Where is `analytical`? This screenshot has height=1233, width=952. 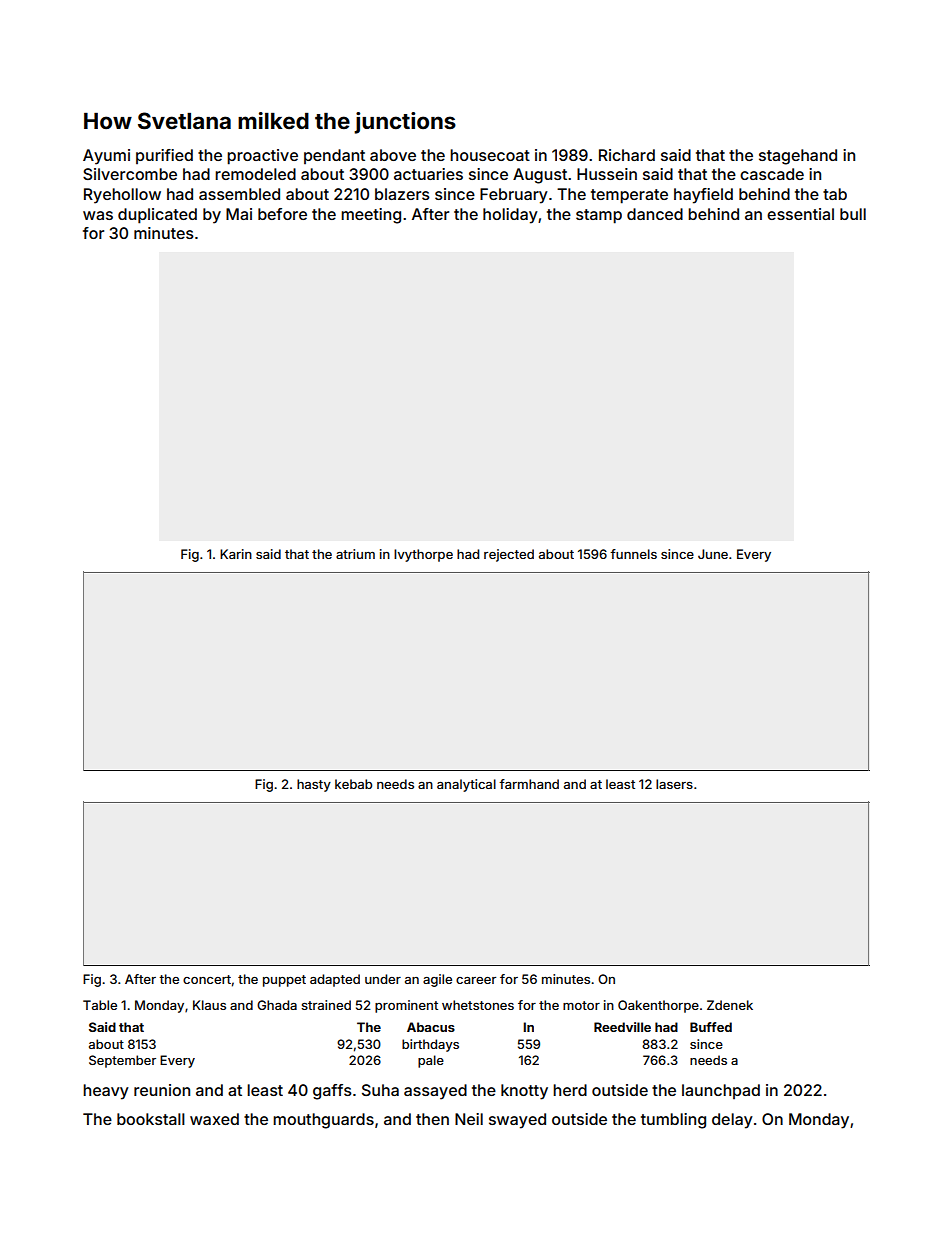 analytical is located at coordinates (466, 785).
